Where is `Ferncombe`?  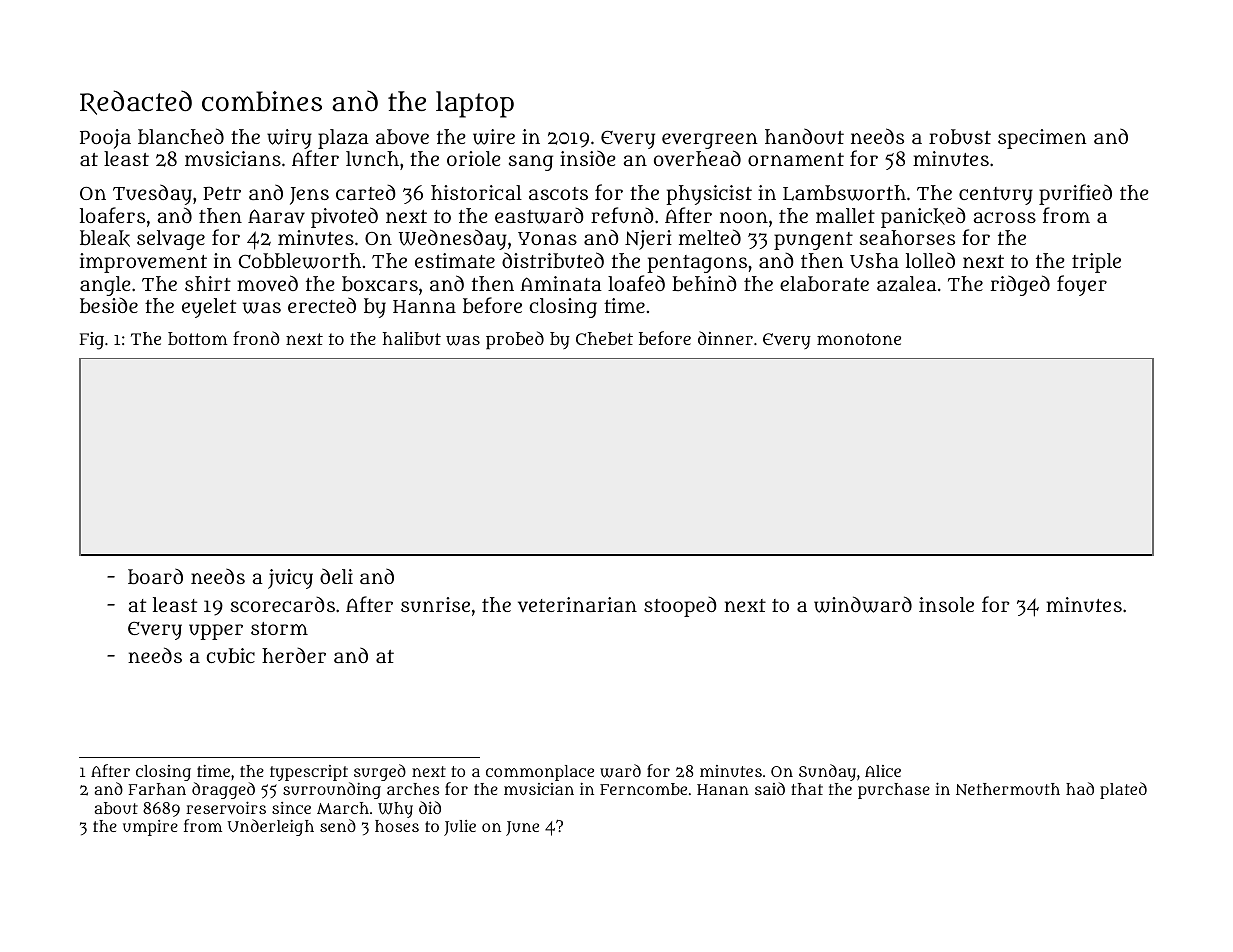
Ferncombe is located at coordinates (643, 789).
